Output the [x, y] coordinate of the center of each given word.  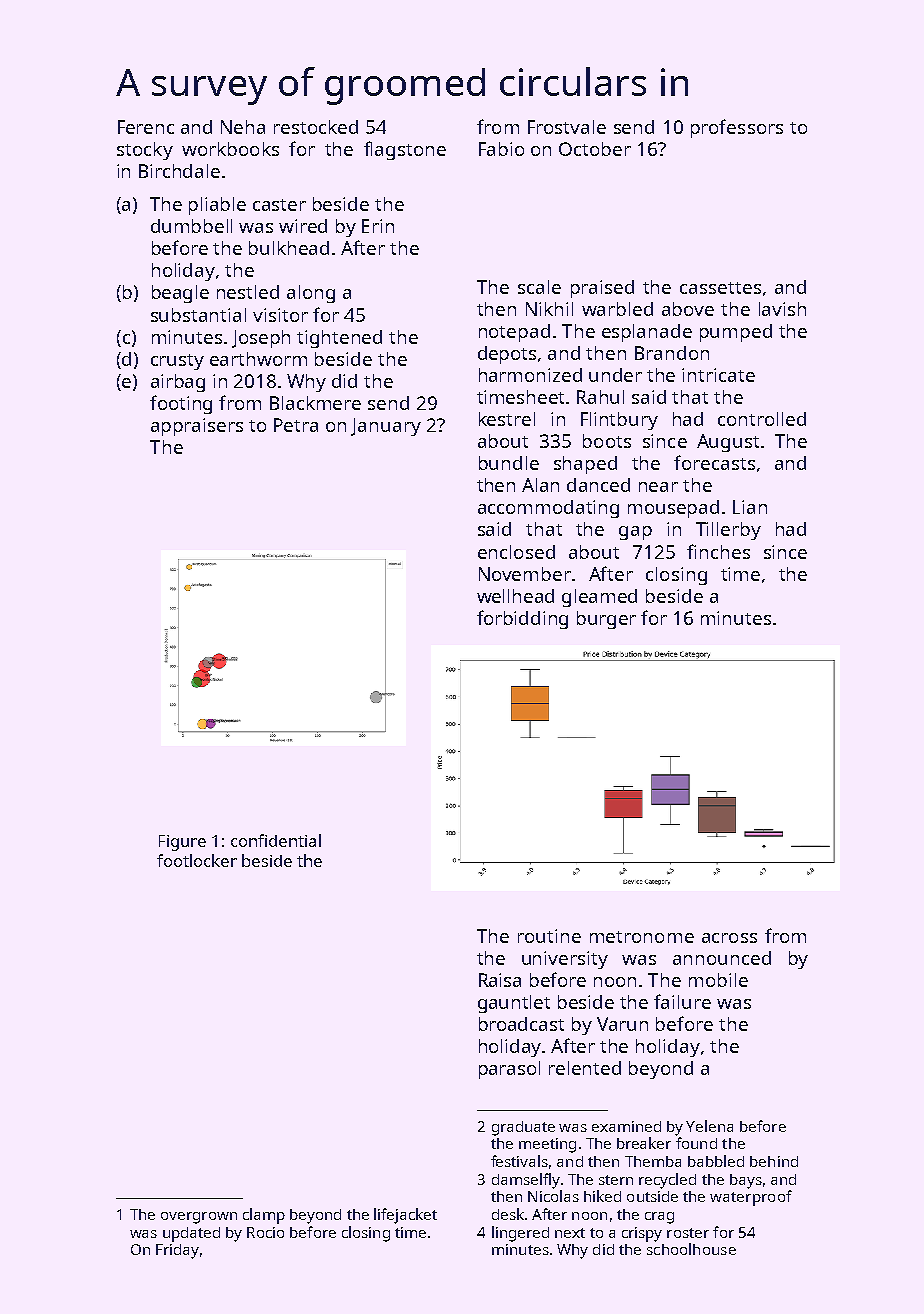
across [729, 938]
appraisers [197, 427]
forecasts [714, 462]
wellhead [515, 596]
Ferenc [146, 127]
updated [191, 1234]
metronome [642, 937]
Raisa [500, 980]
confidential [276, 840]
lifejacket [405, 1216]
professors [737, 128]
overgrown [199, 1218]
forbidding [522, 619]
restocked [316, 127]
